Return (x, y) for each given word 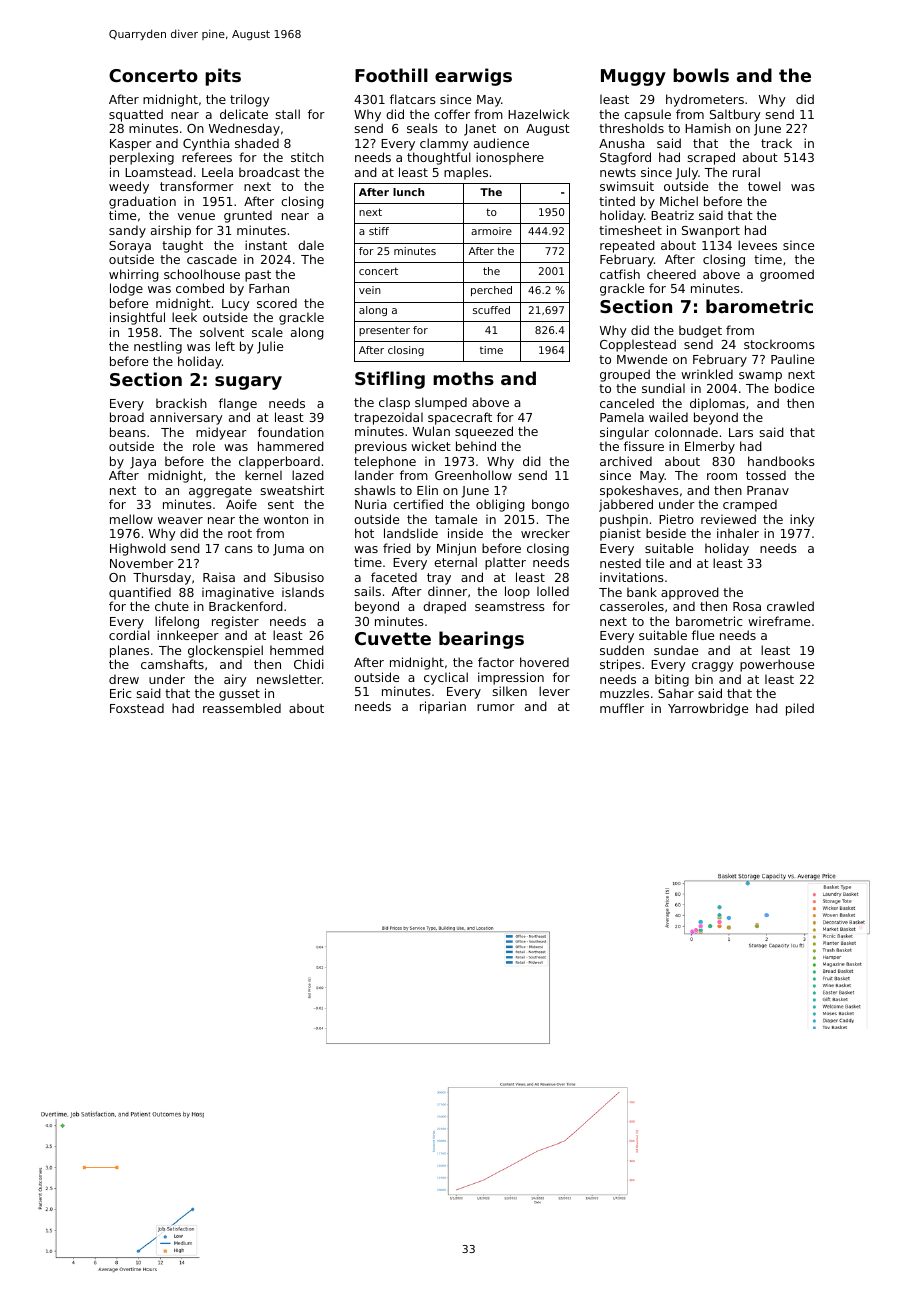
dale (311, 245)
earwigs (473, 77)
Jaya (143, 463)
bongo (550, 505)
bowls (701, 75)
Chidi (309, 664)
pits (223, 77)
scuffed (491, 310)
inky (802, 520)
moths (463, 378)
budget (700, 331)
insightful (137, 318)
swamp (760, 377)
